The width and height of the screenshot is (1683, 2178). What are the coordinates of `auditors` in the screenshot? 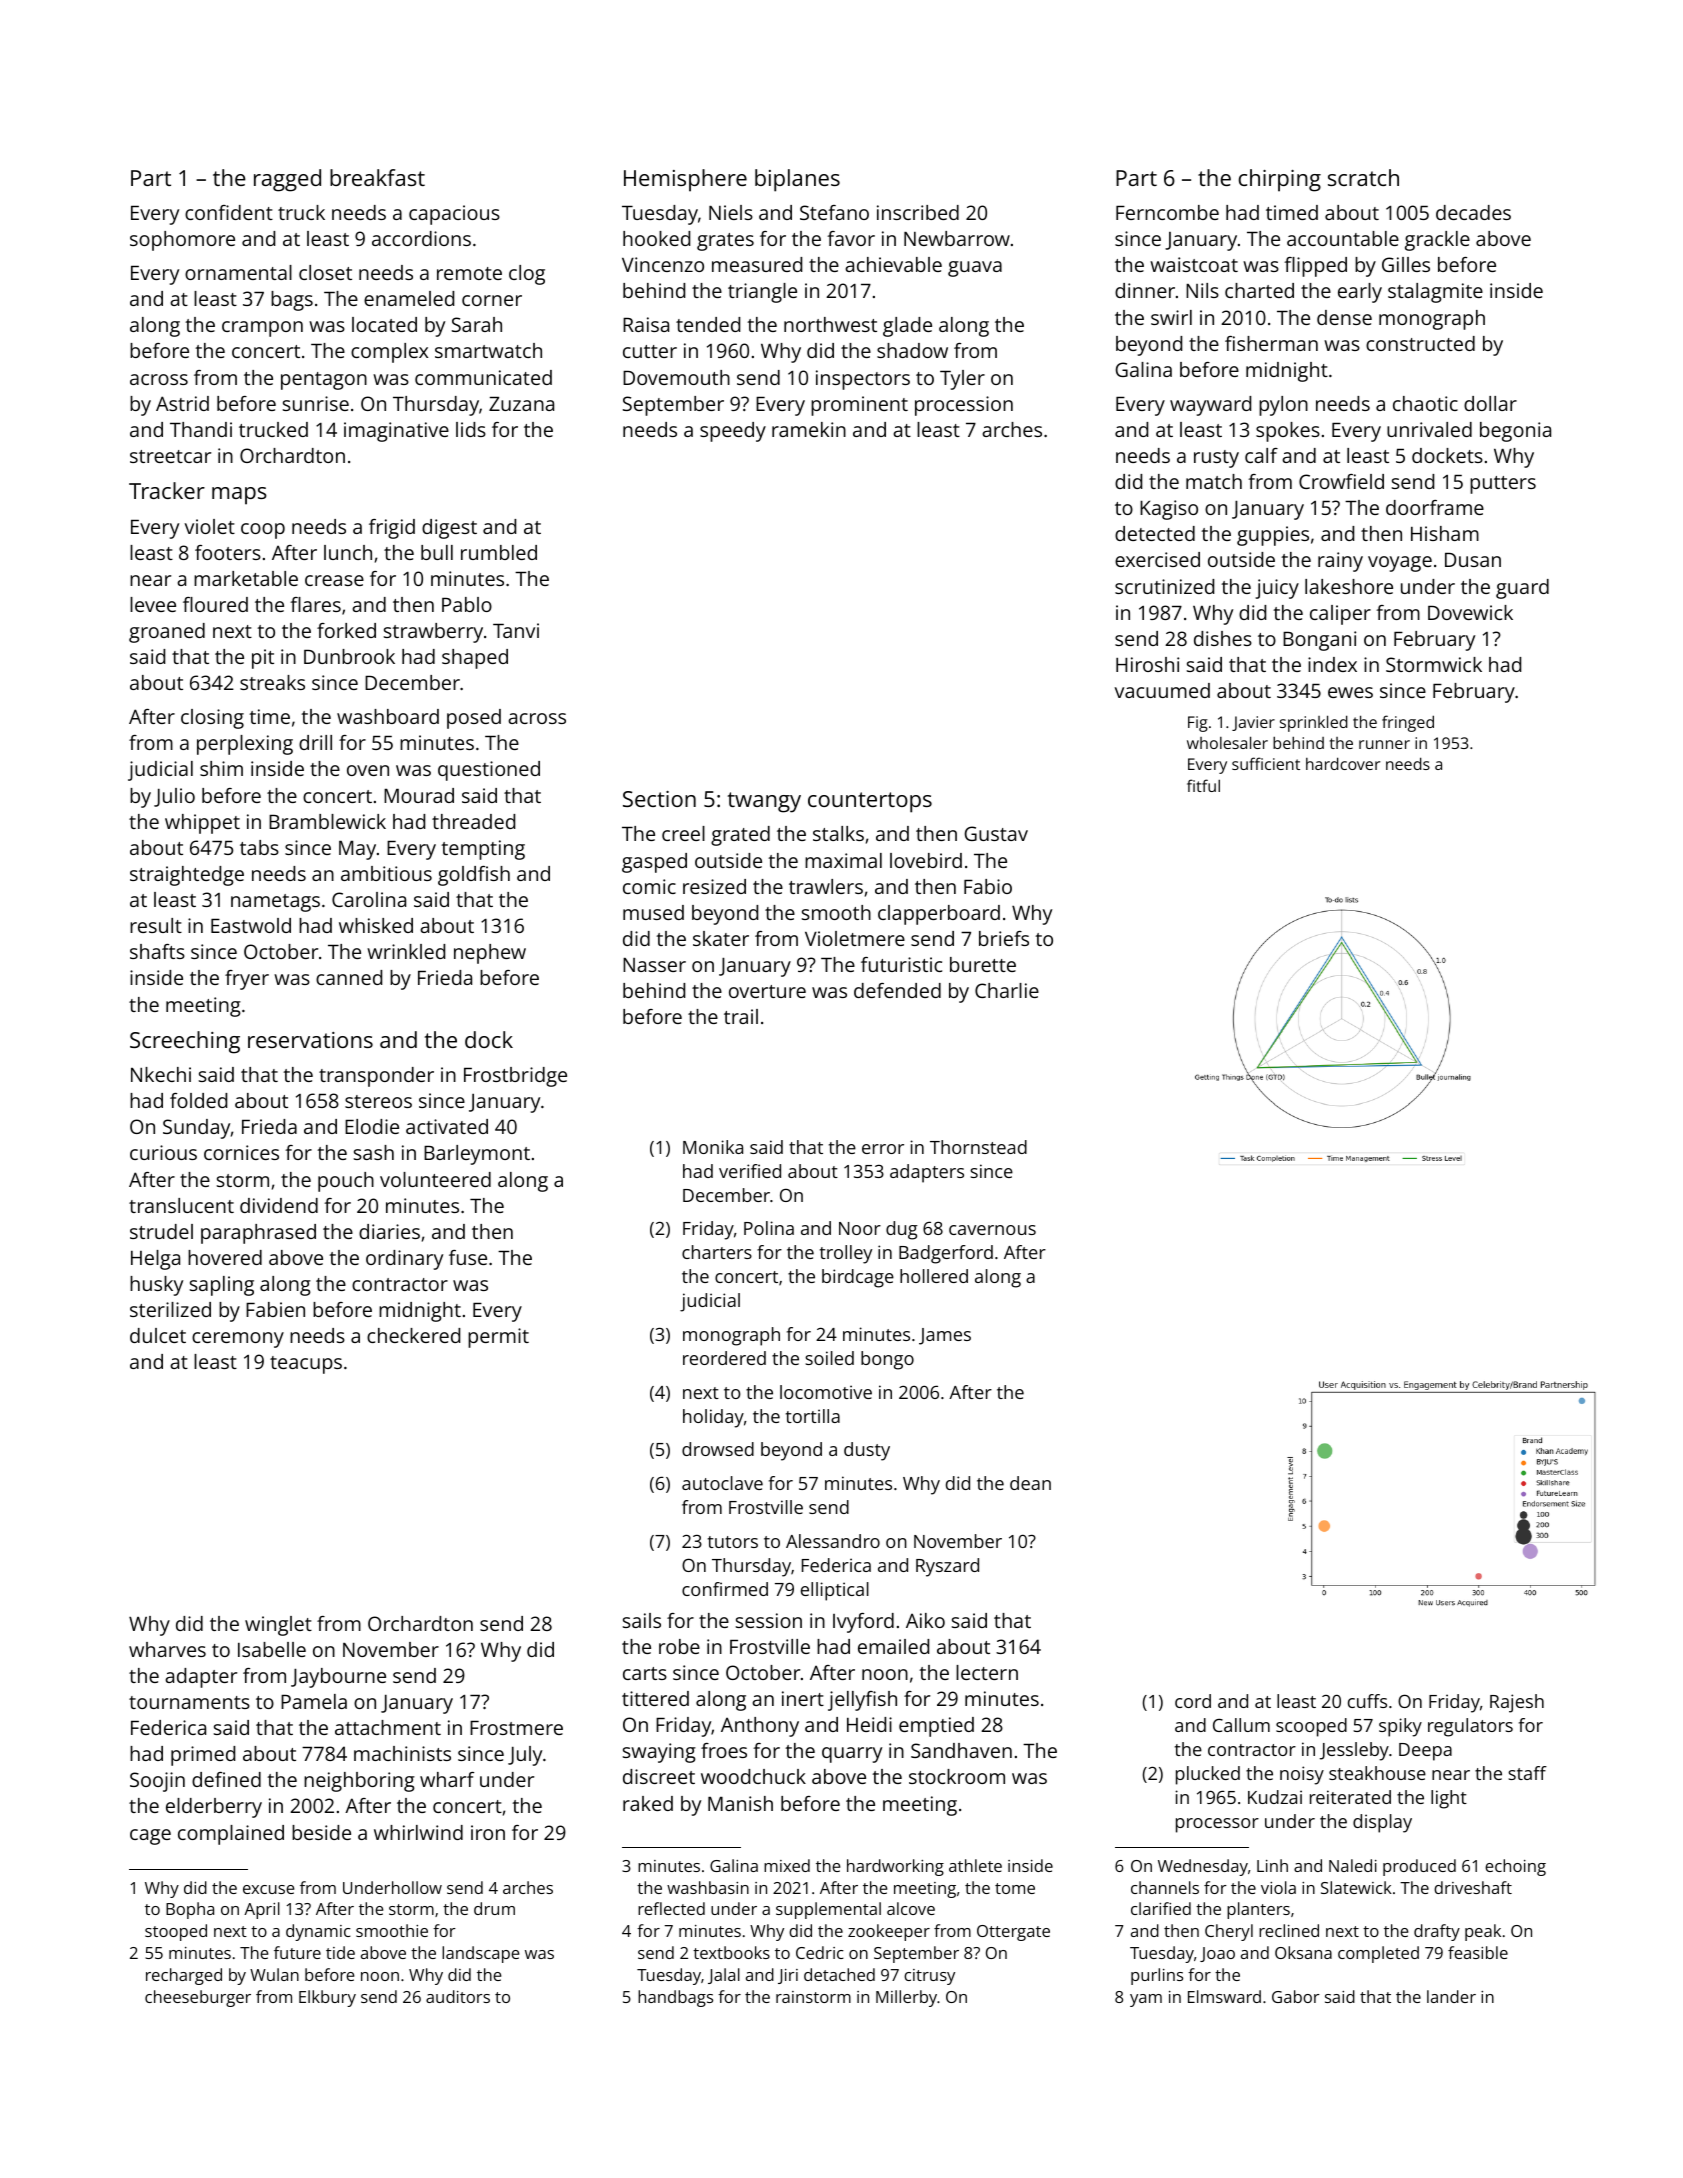 It's located at (458, 1996).
